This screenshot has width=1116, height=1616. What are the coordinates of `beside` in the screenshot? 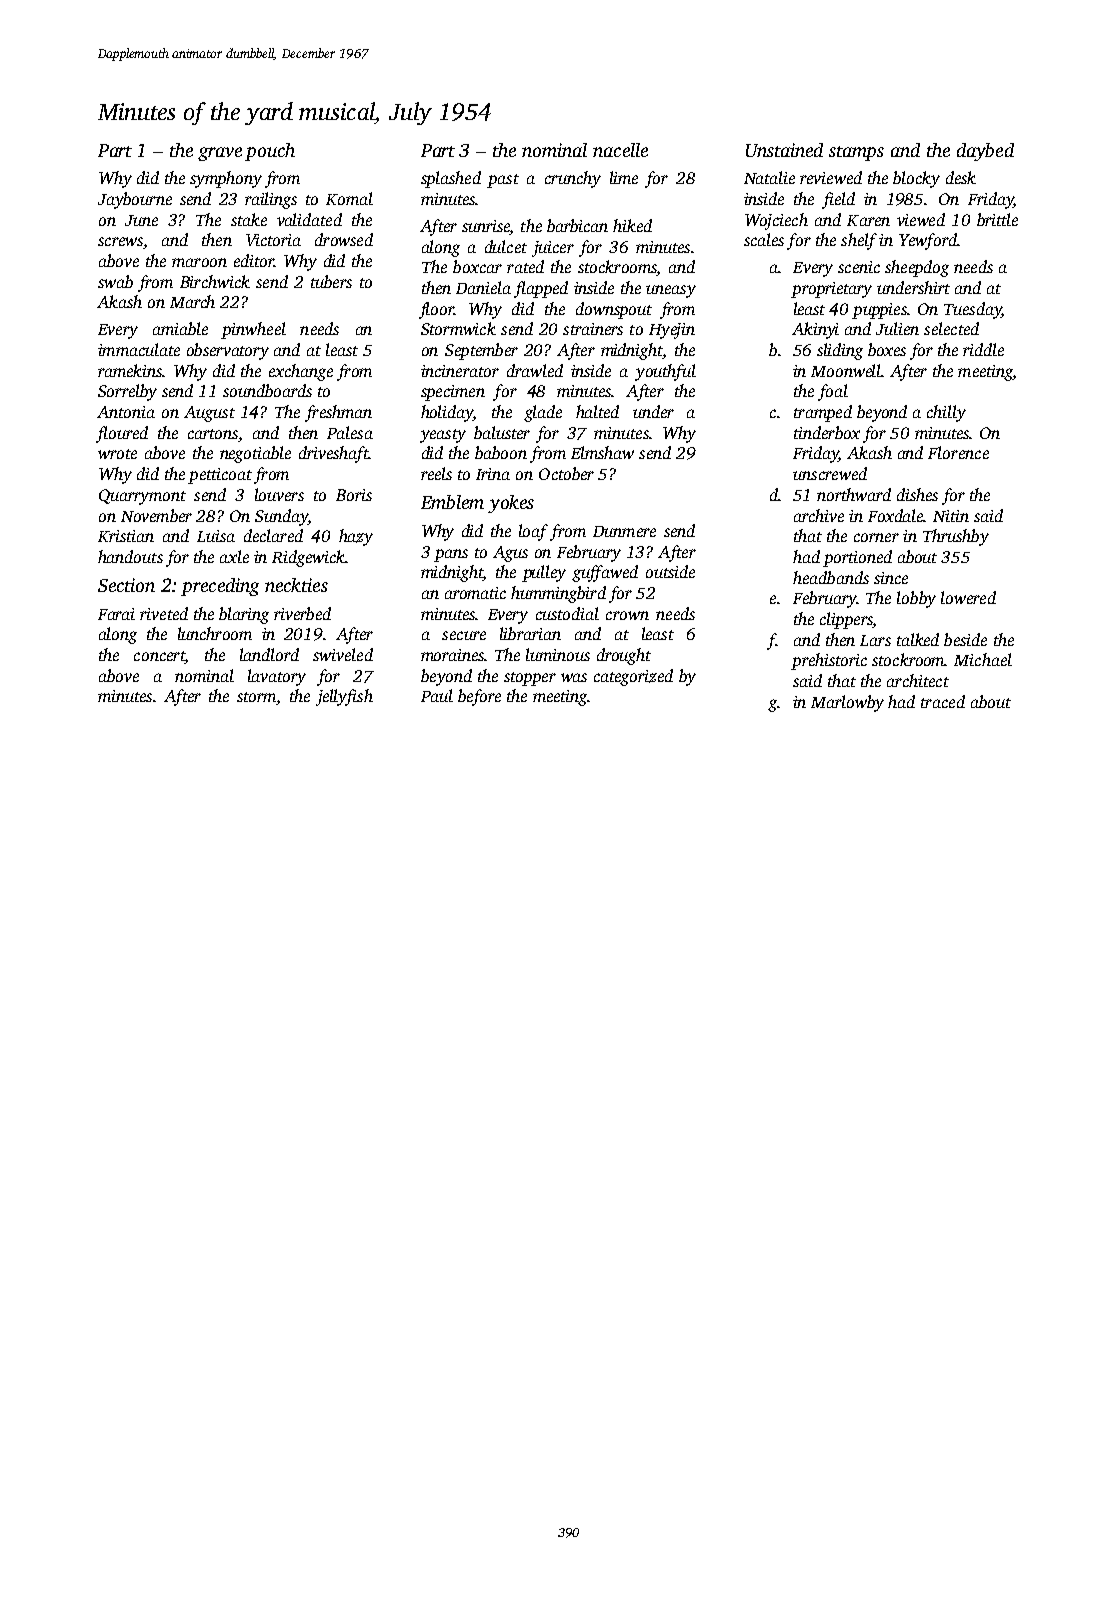 It's located at (965, 639).
